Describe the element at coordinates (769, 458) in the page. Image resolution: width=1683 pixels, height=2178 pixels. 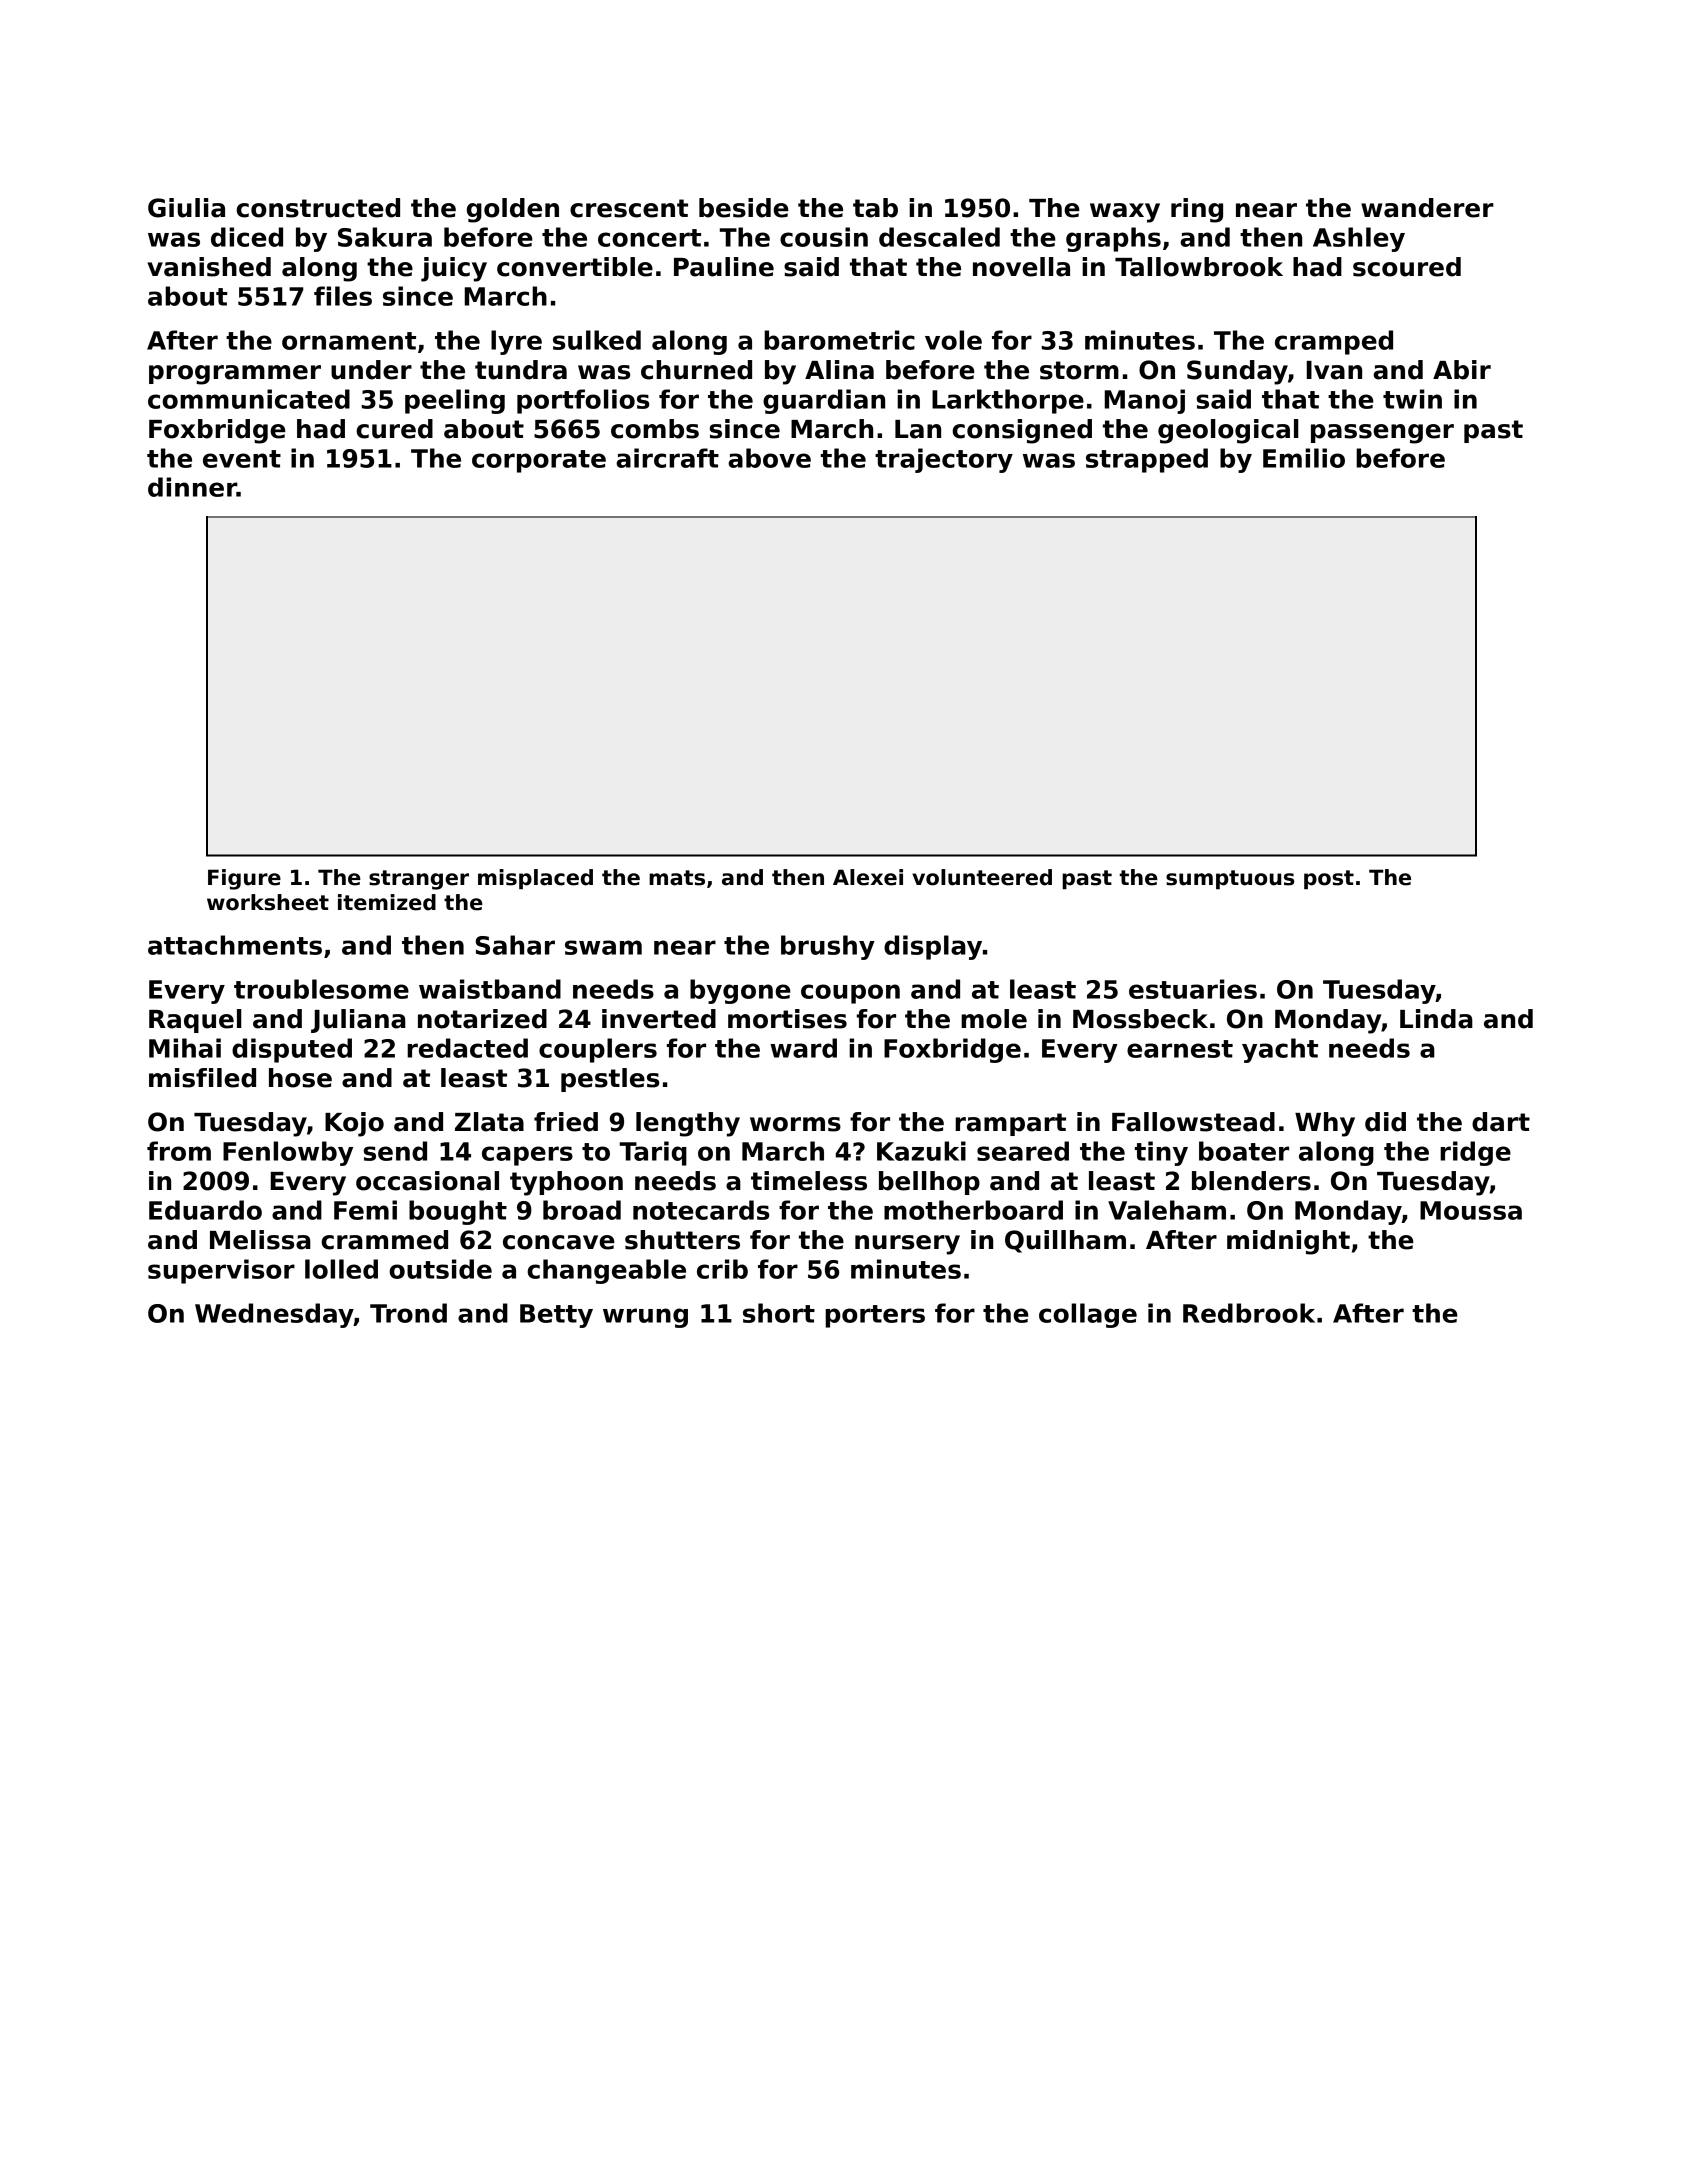
I see `above` at that location.
